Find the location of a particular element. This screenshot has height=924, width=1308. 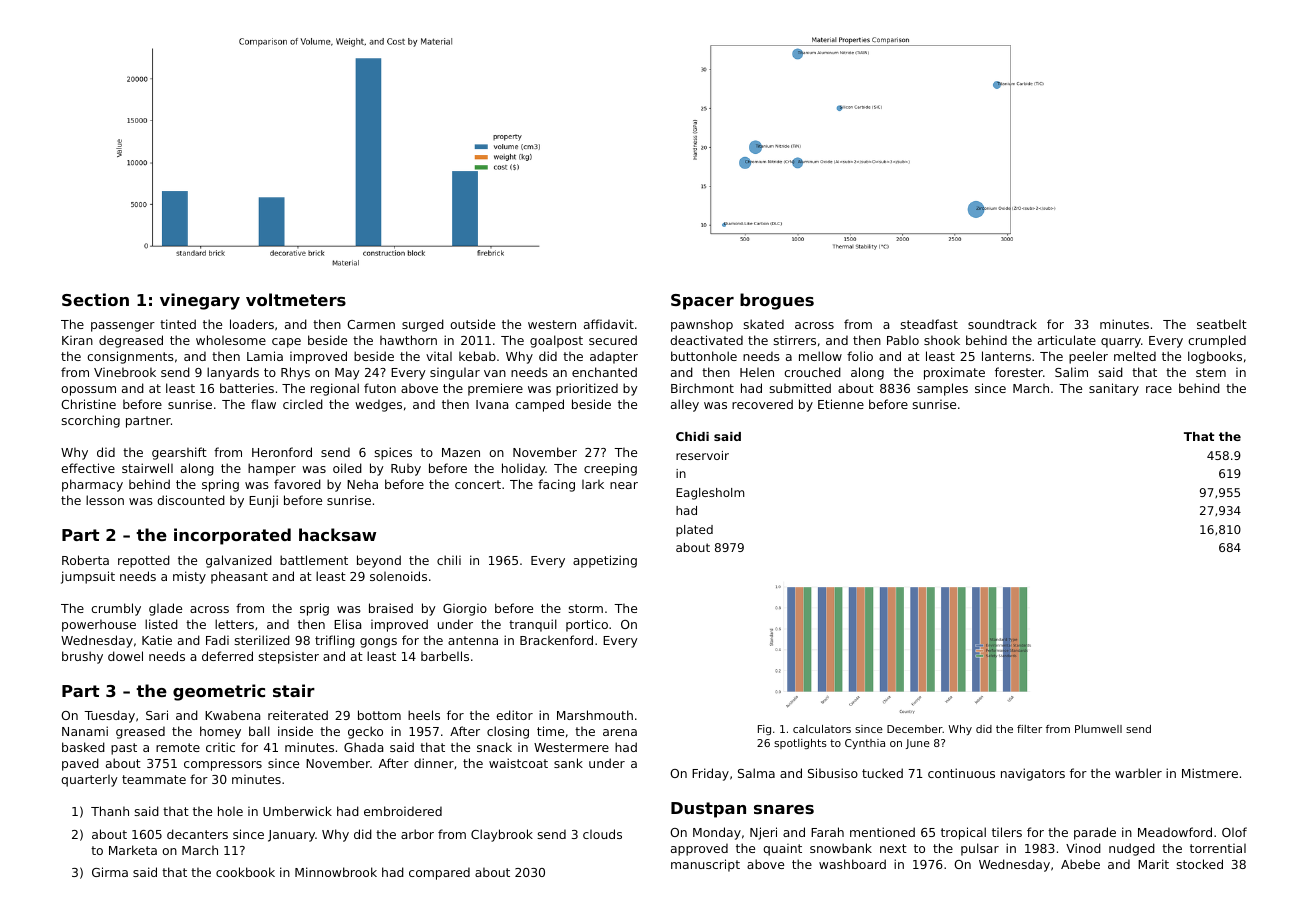

washboard is located at coordinates (852, 864).
